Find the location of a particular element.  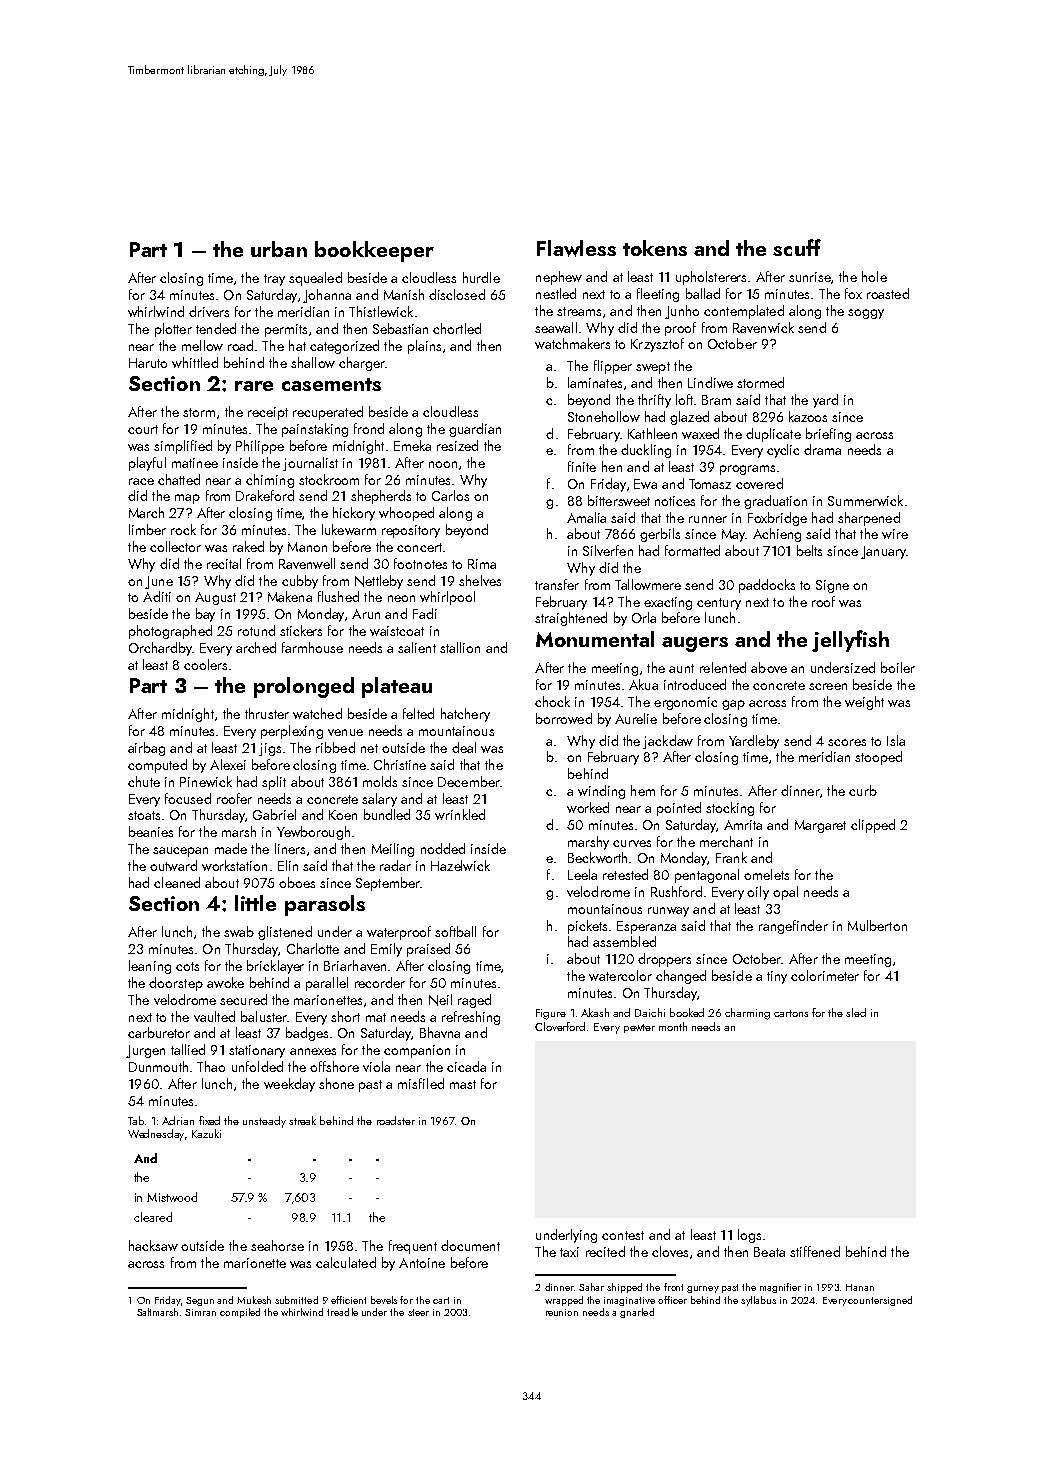

scuff is located at coordinates (797, 247).
